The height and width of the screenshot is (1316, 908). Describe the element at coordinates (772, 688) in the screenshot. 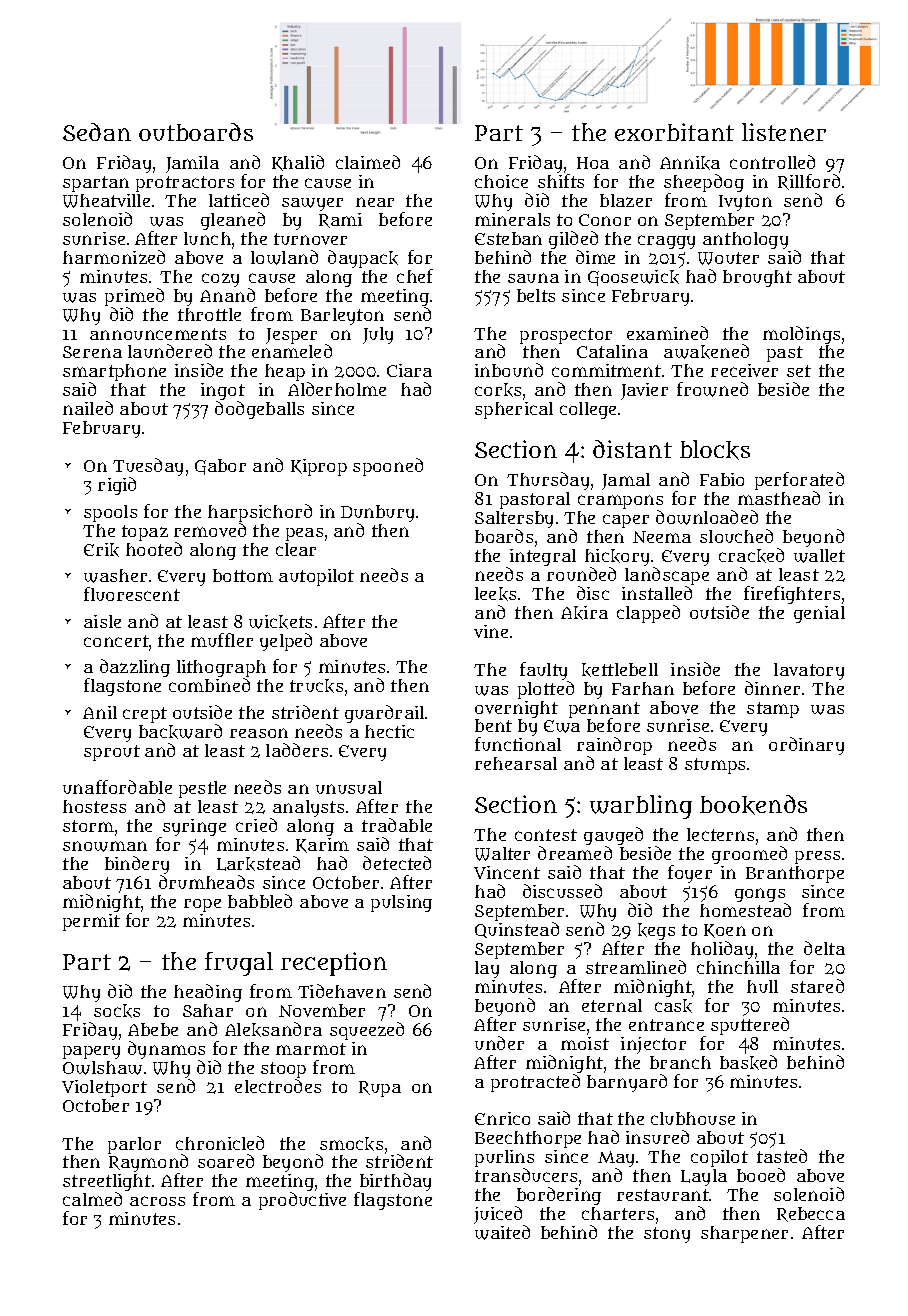

I see `dinner` at that location.
